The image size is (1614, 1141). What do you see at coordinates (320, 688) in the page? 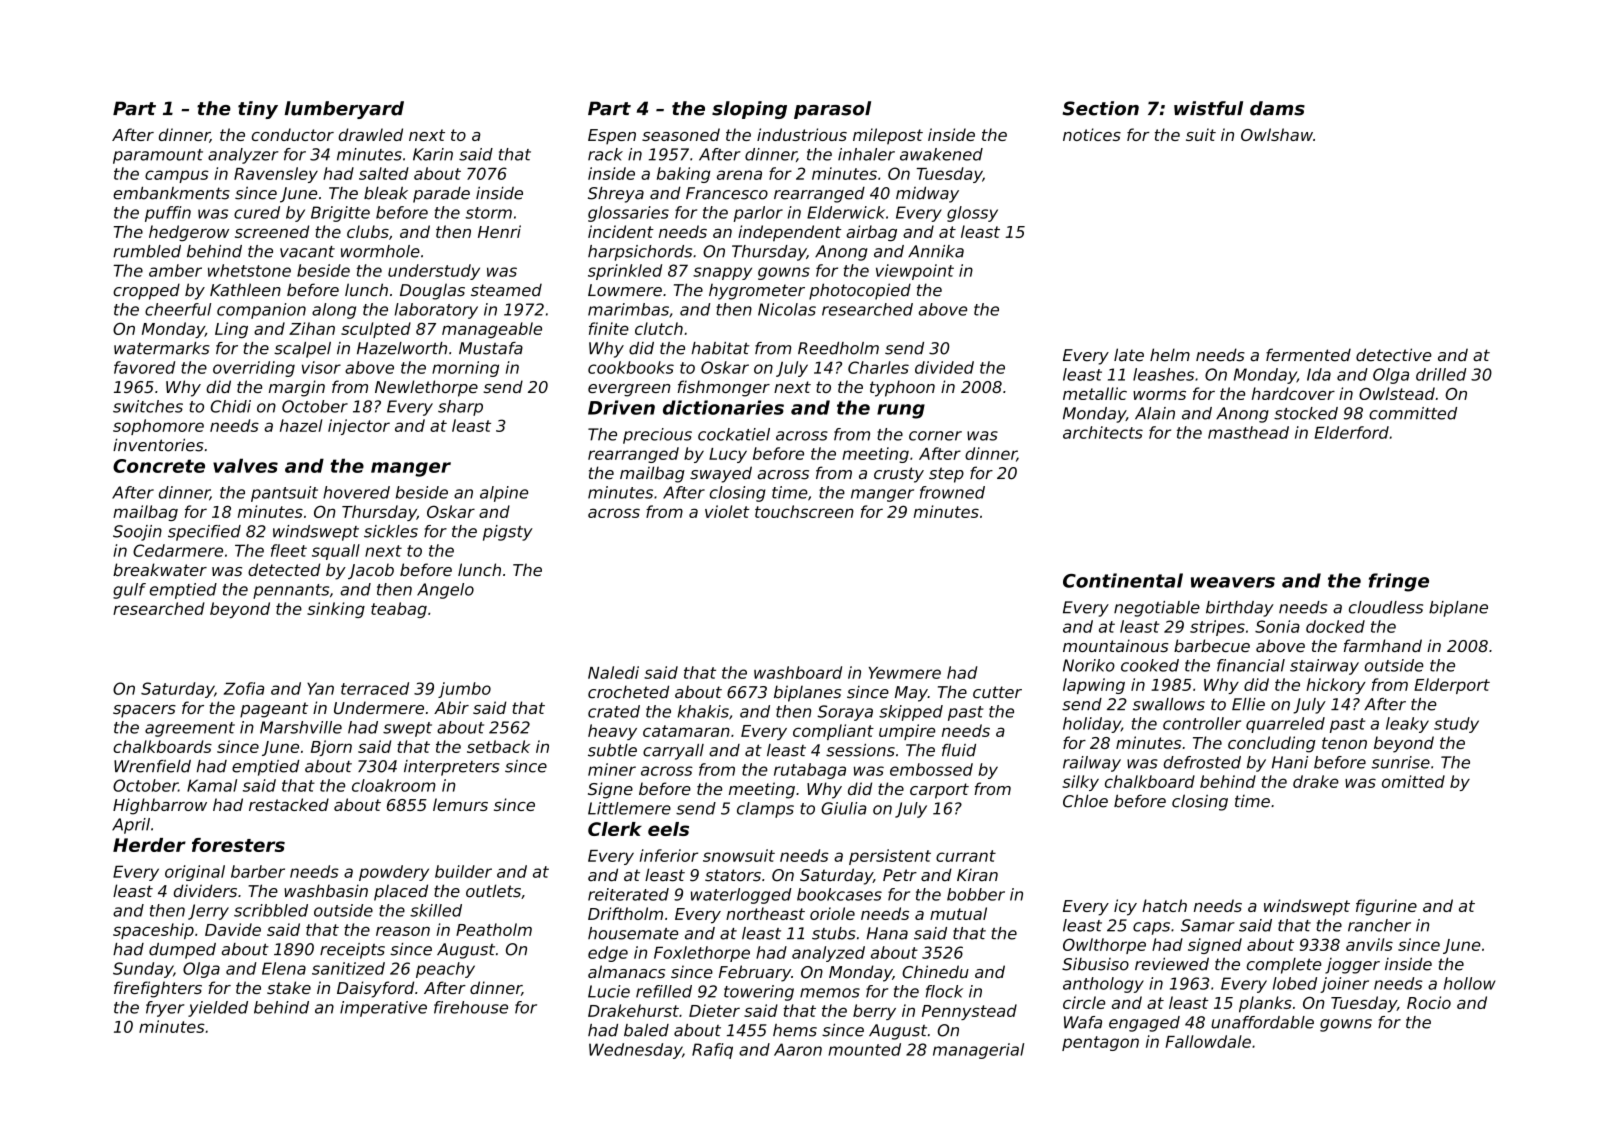
I see `Yan` at bounding box center [320, 688].
